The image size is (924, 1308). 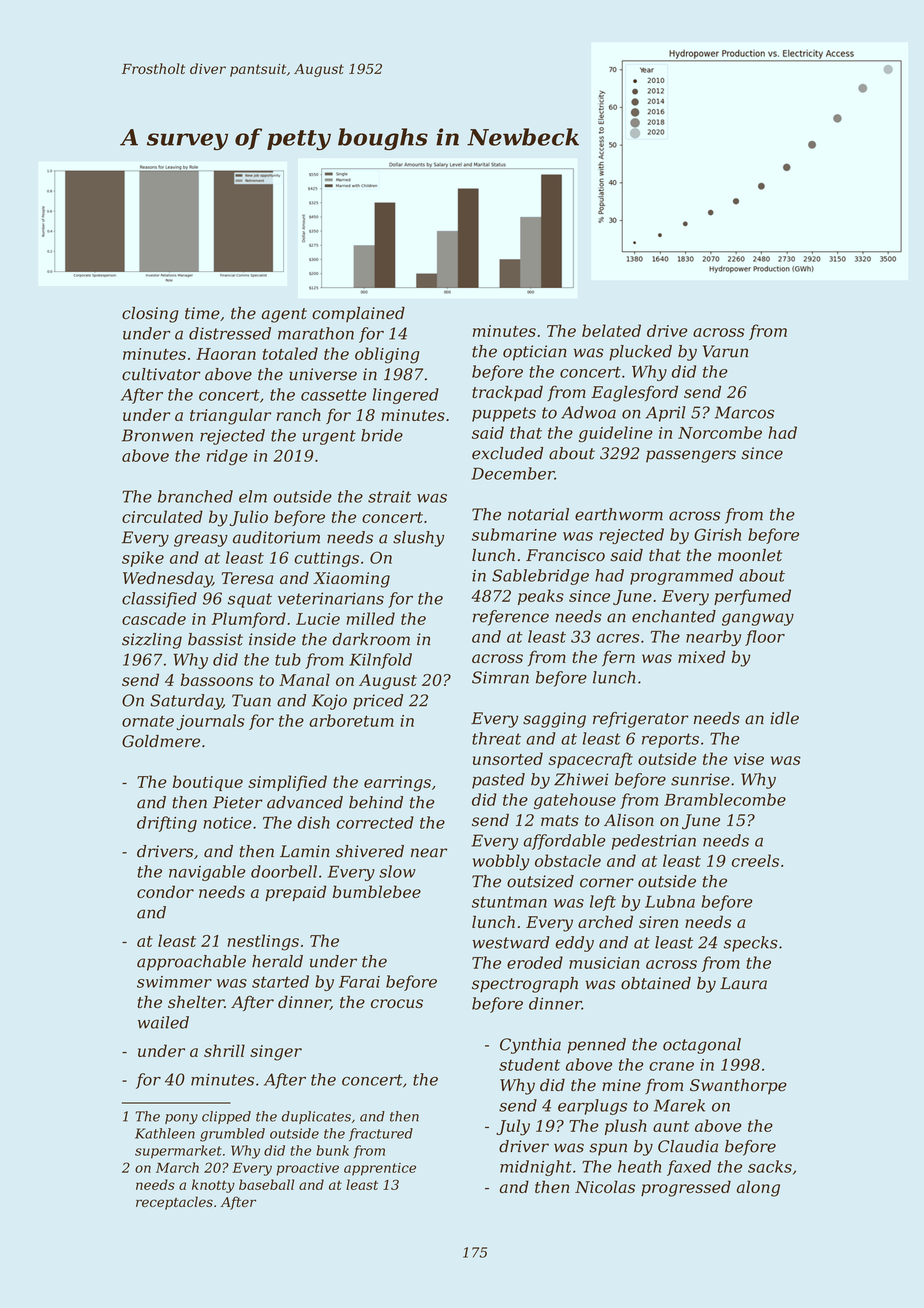 I want to click on excluded, so click(x=507, y=453).
